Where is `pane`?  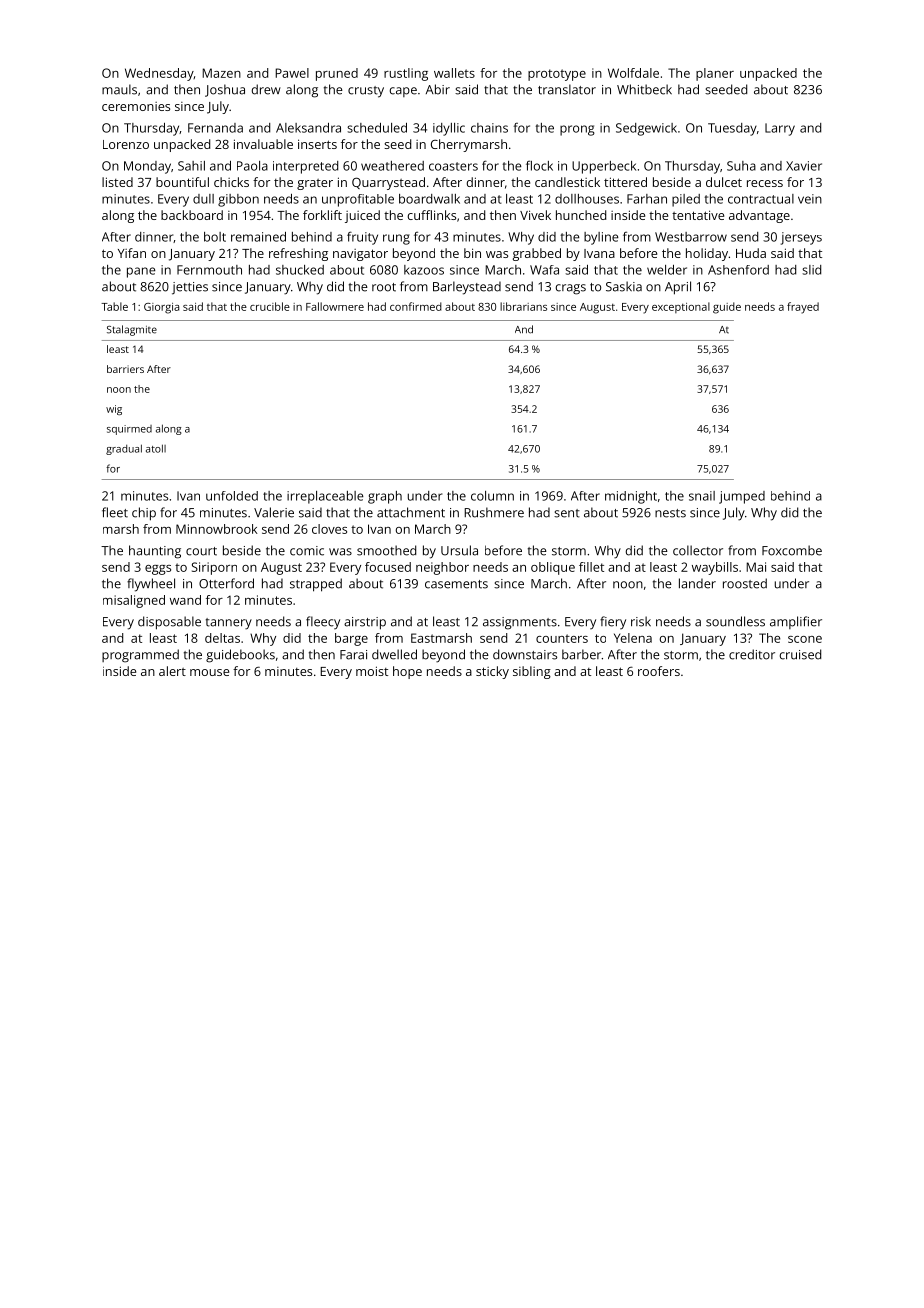 pane is located at coordinates (141, 272).
